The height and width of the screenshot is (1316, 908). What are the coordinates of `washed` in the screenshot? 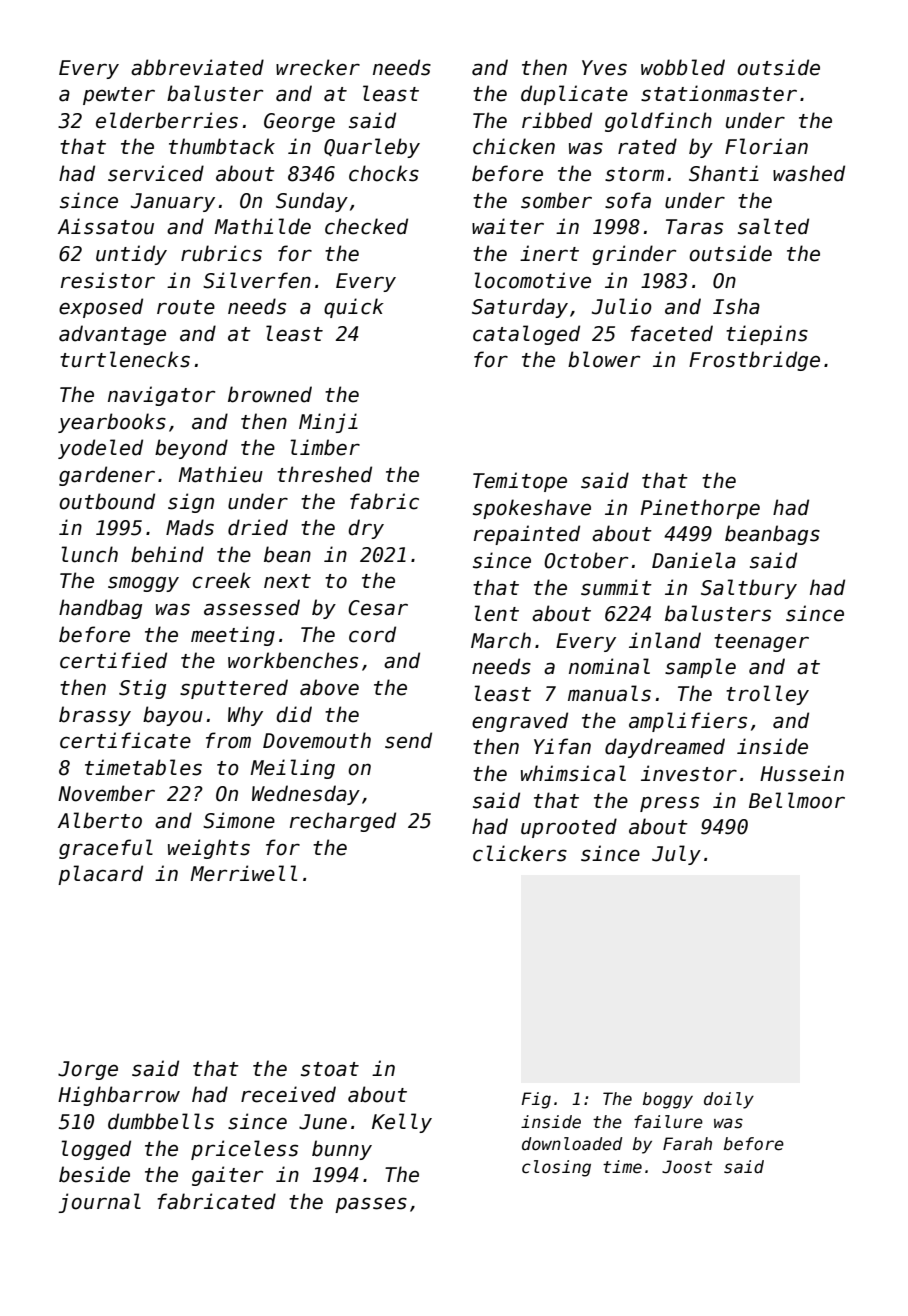 It's located at (809, 173).
